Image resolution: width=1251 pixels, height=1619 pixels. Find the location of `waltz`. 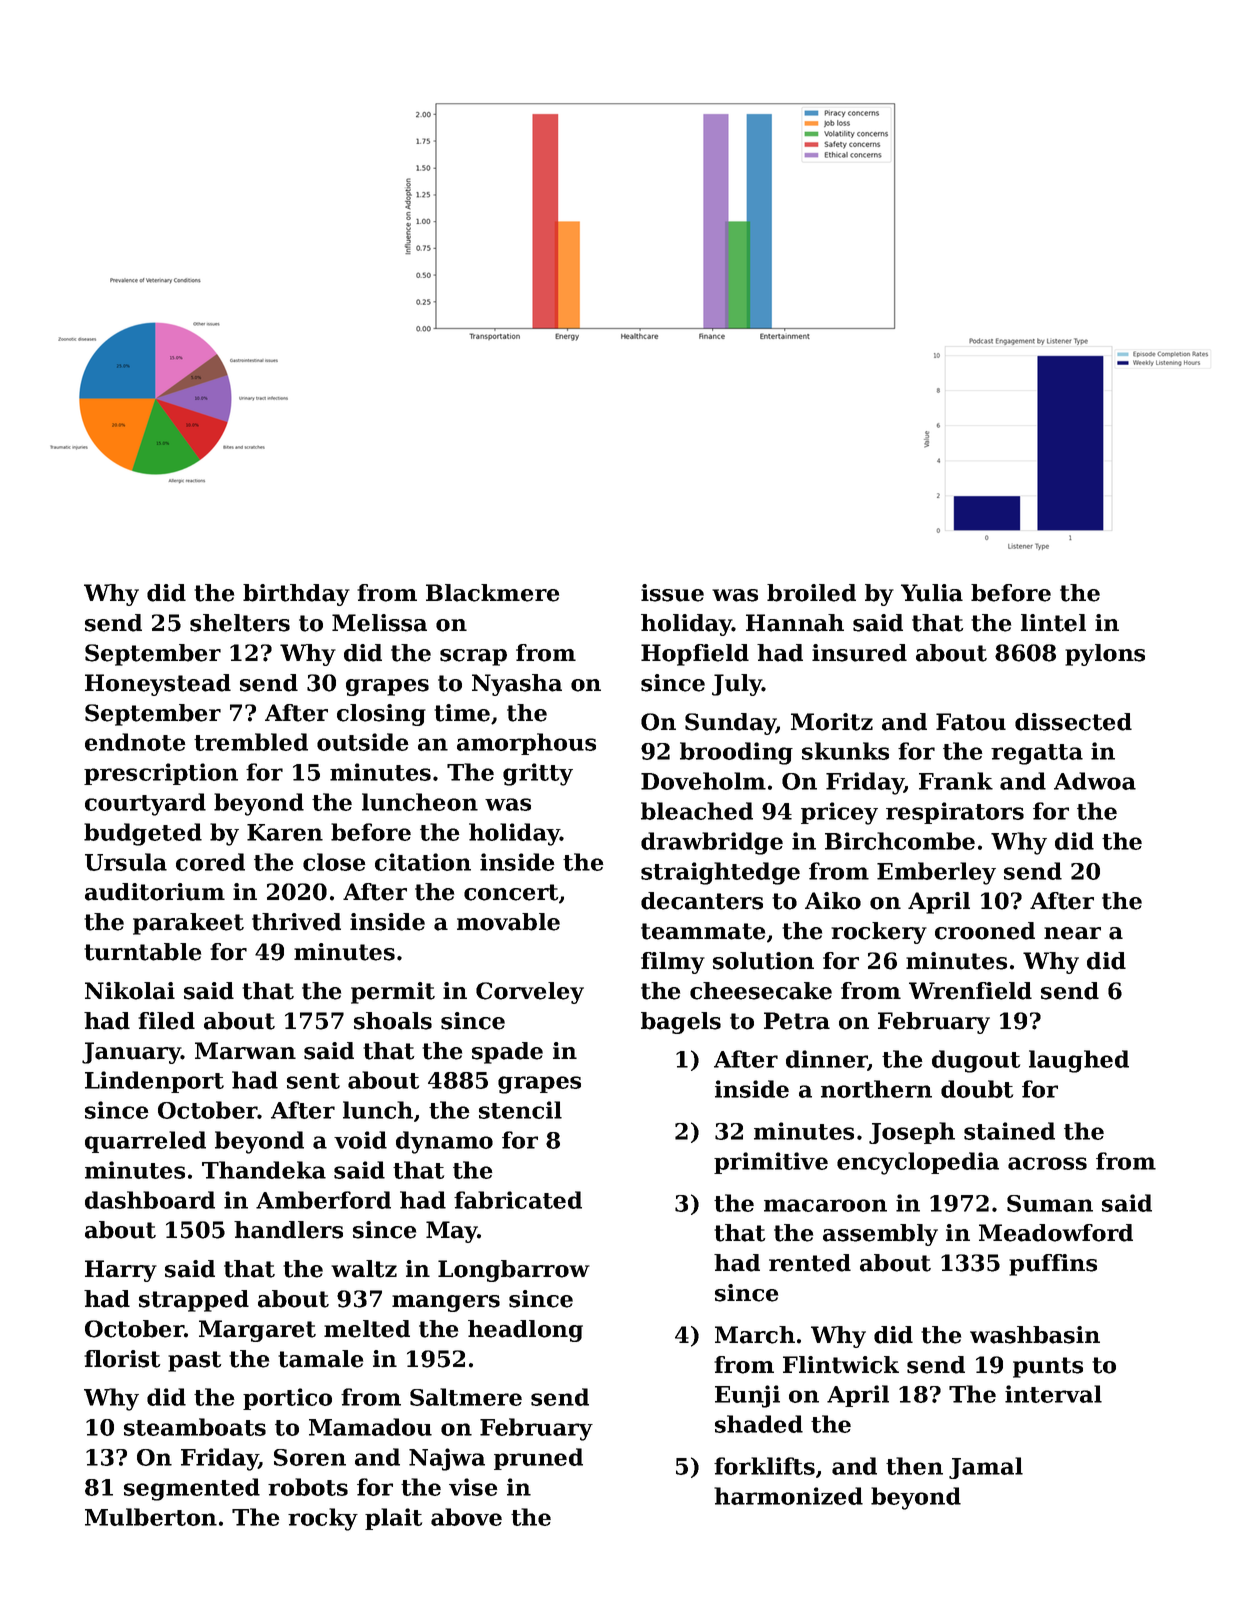

waltz is located at coordinates (364, 1269).
